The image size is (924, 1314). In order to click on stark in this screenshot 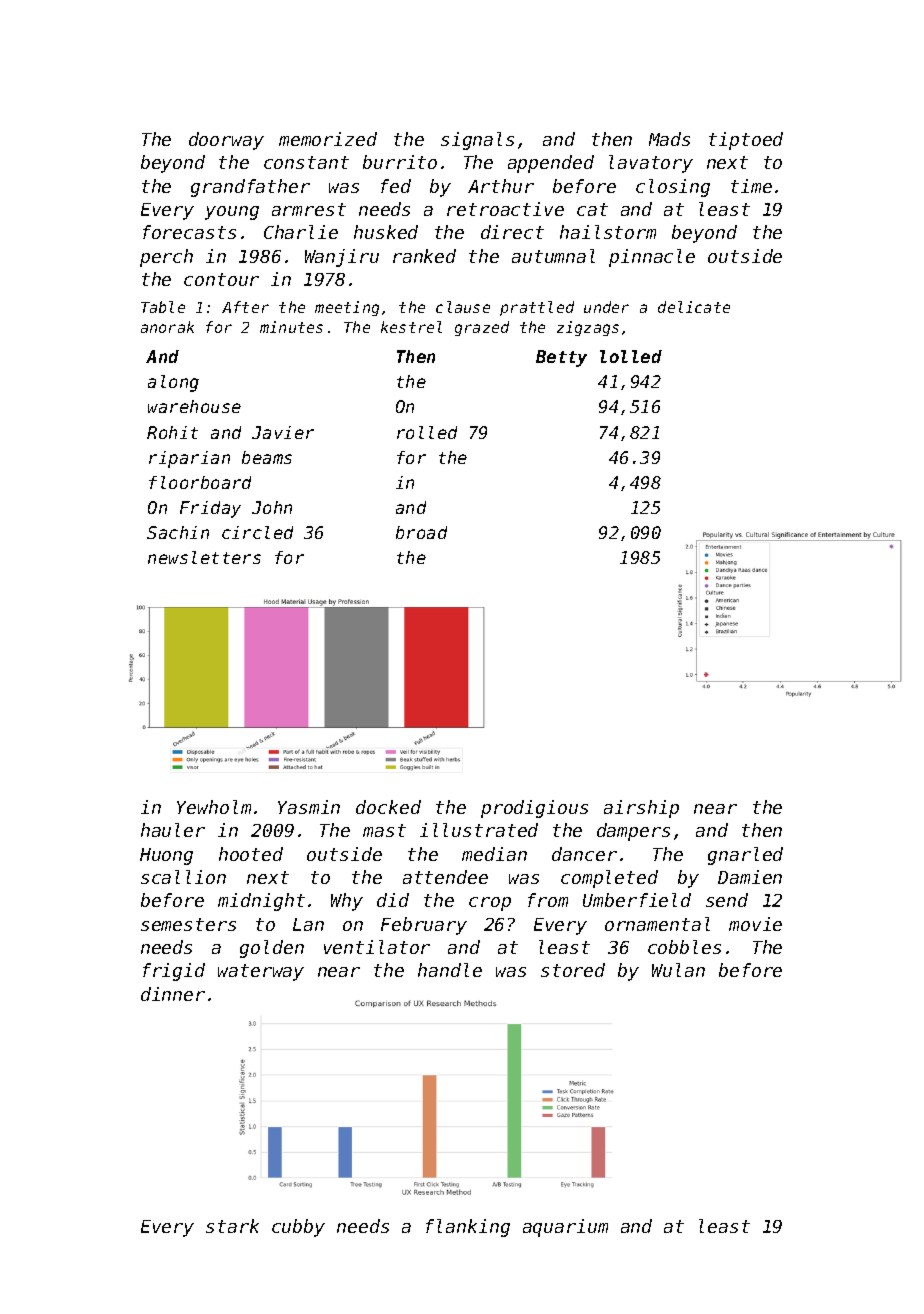, I will do `click(232, 1226)`.
